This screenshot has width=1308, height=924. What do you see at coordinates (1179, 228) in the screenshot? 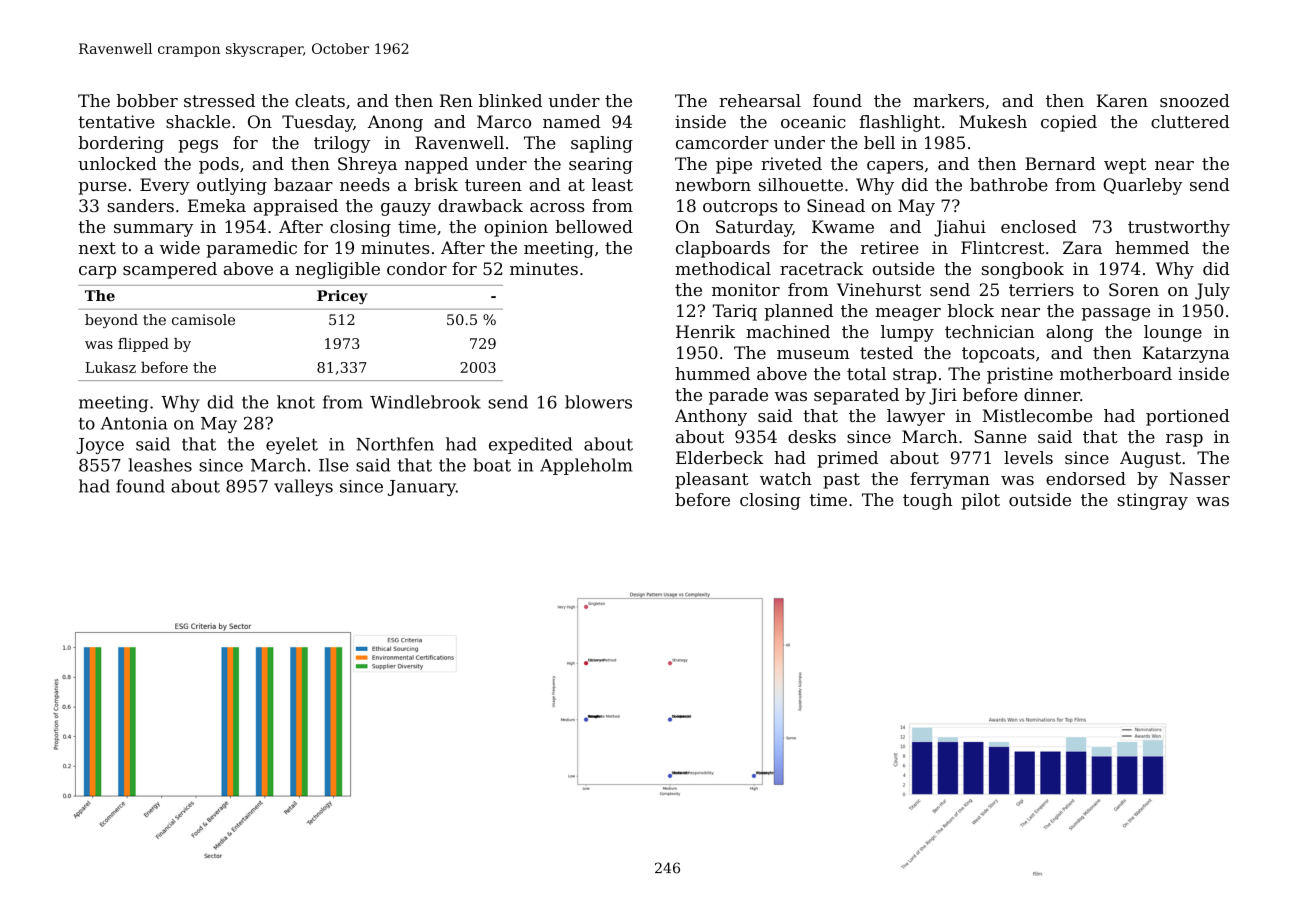
I see `trustworthy` at bounding box center [1179, 228].
